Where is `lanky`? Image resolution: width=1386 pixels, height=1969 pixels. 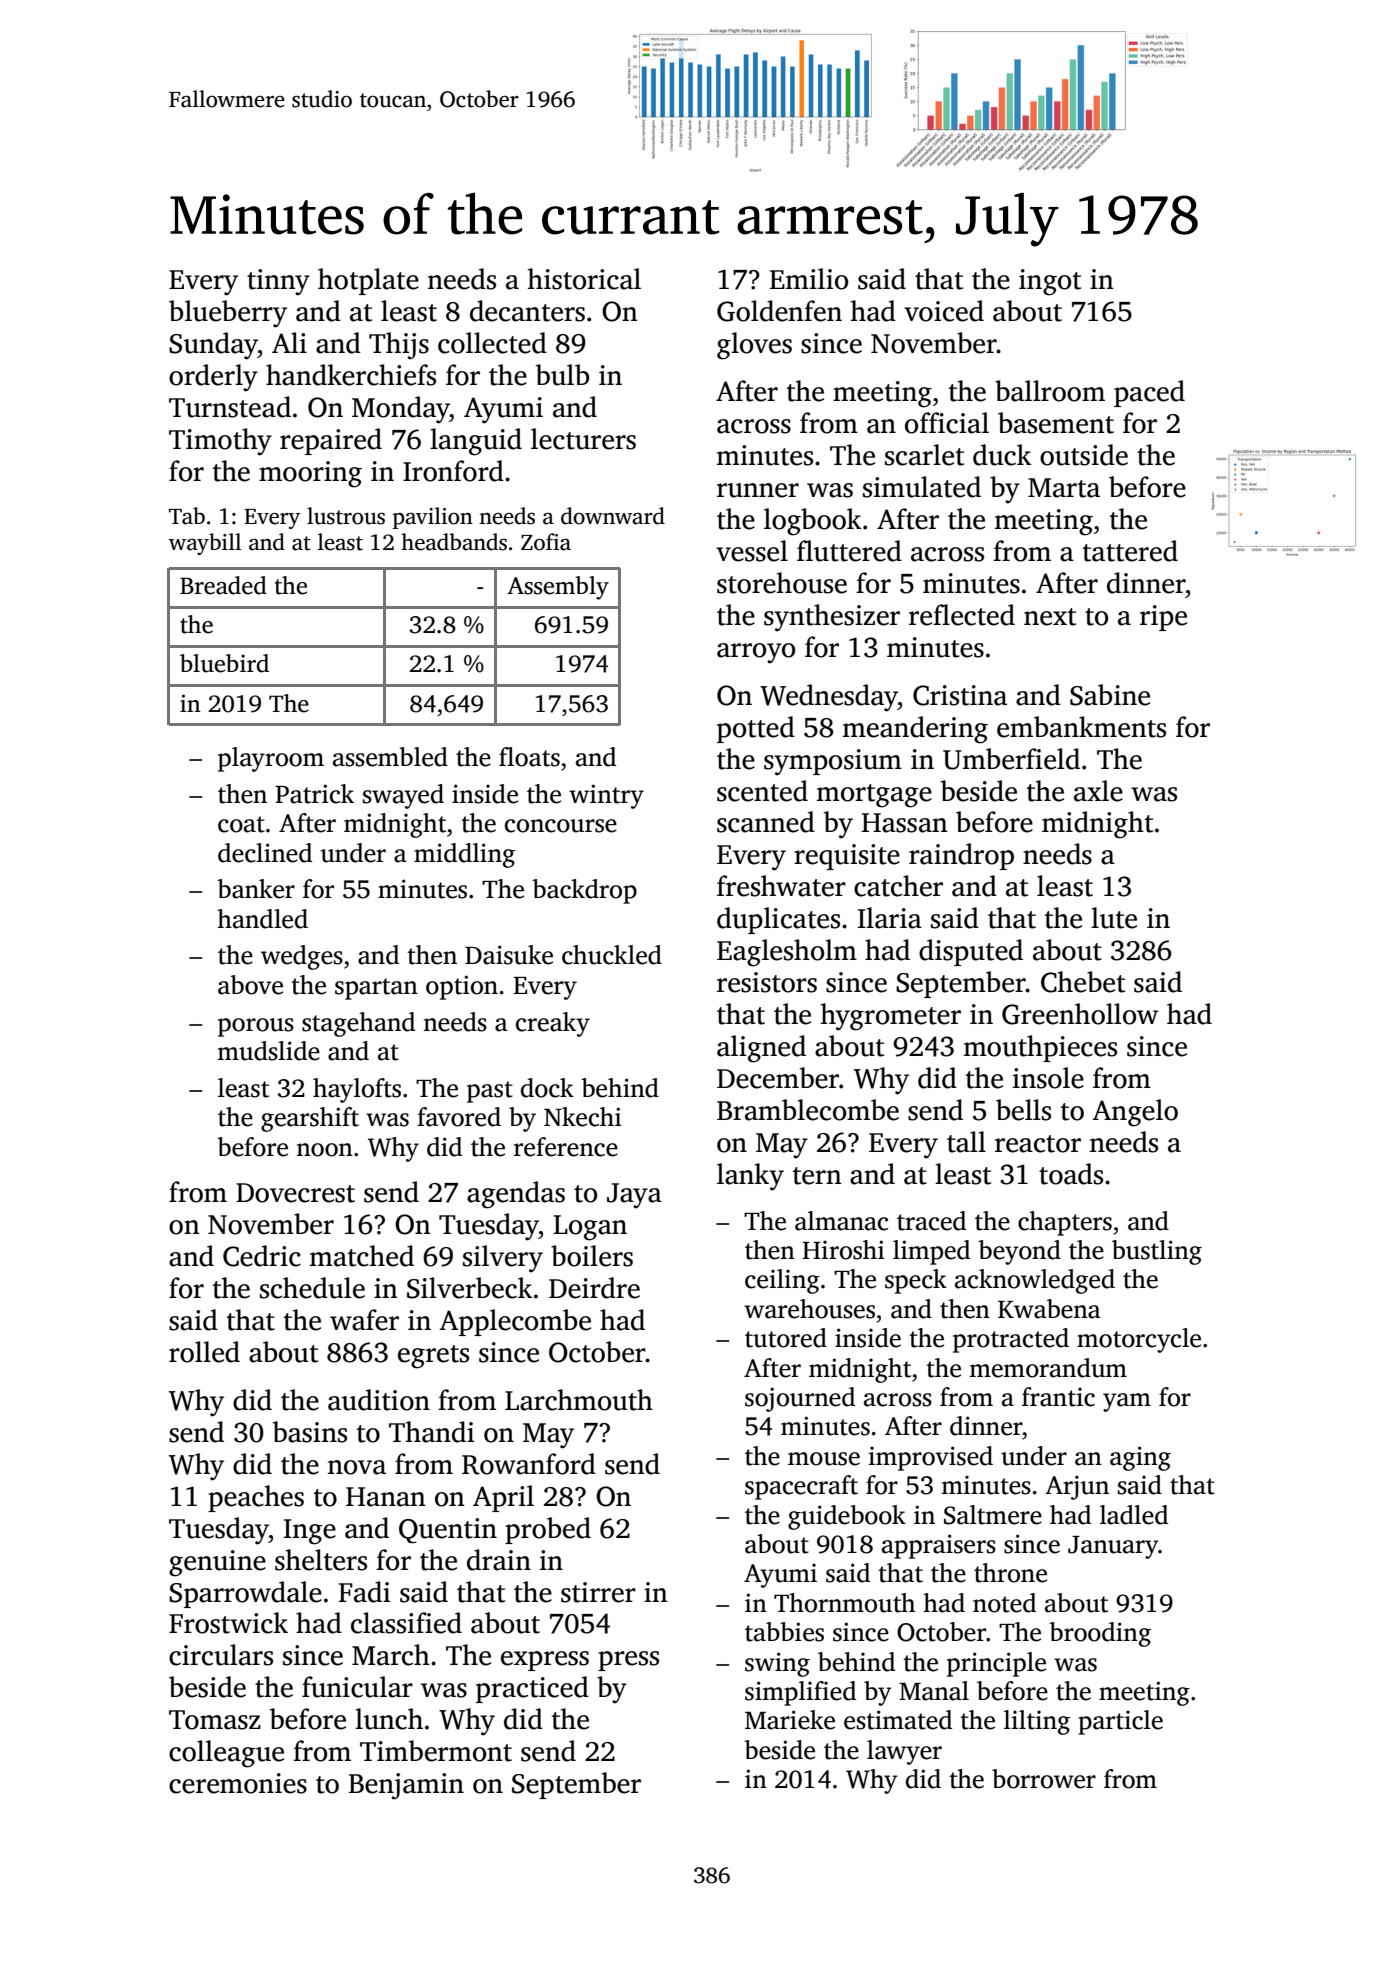 lanky is located at coordinates (750, 1177).
